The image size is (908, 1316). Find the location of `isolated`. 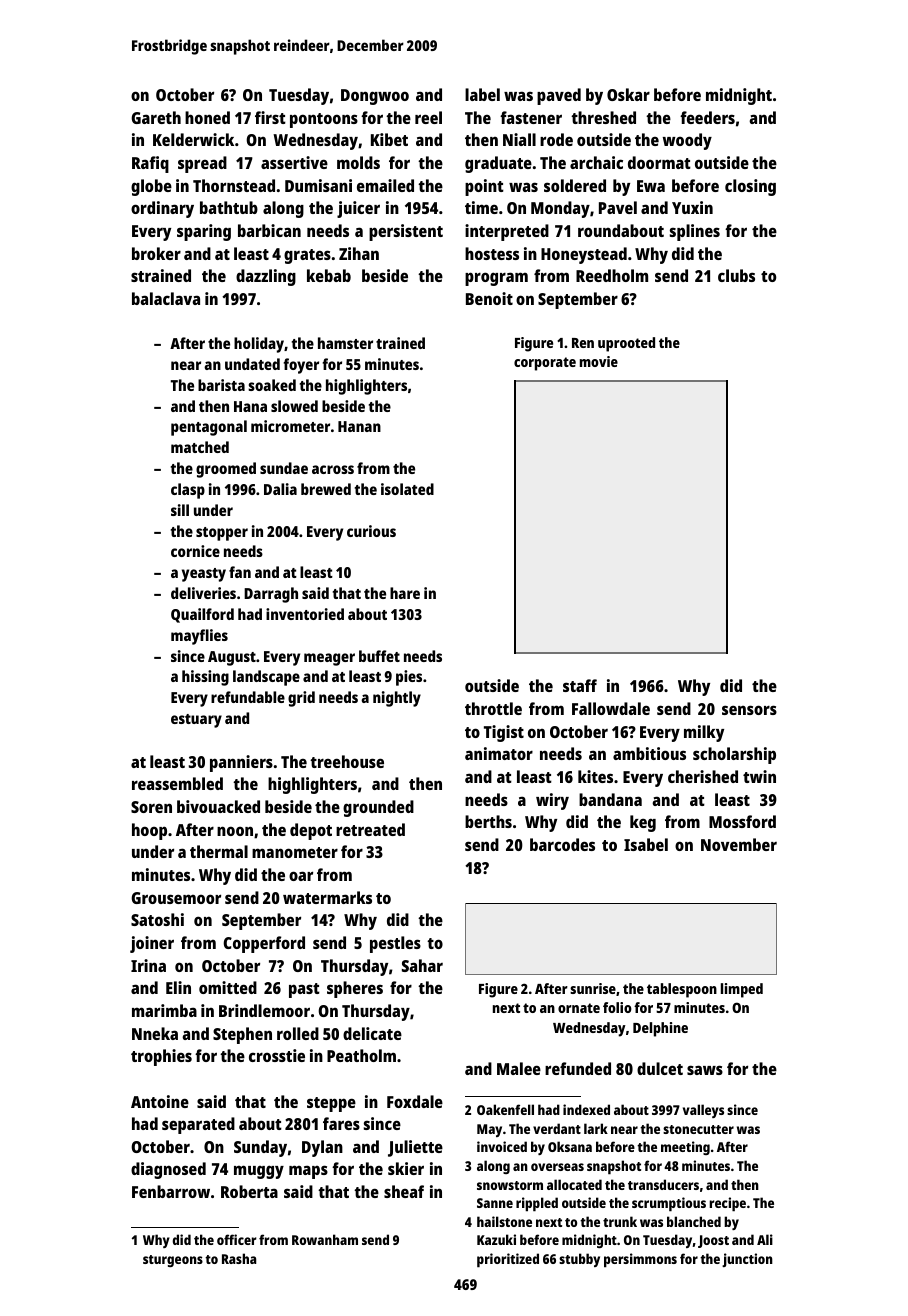

isolated is located at coordinates (407, 489).
